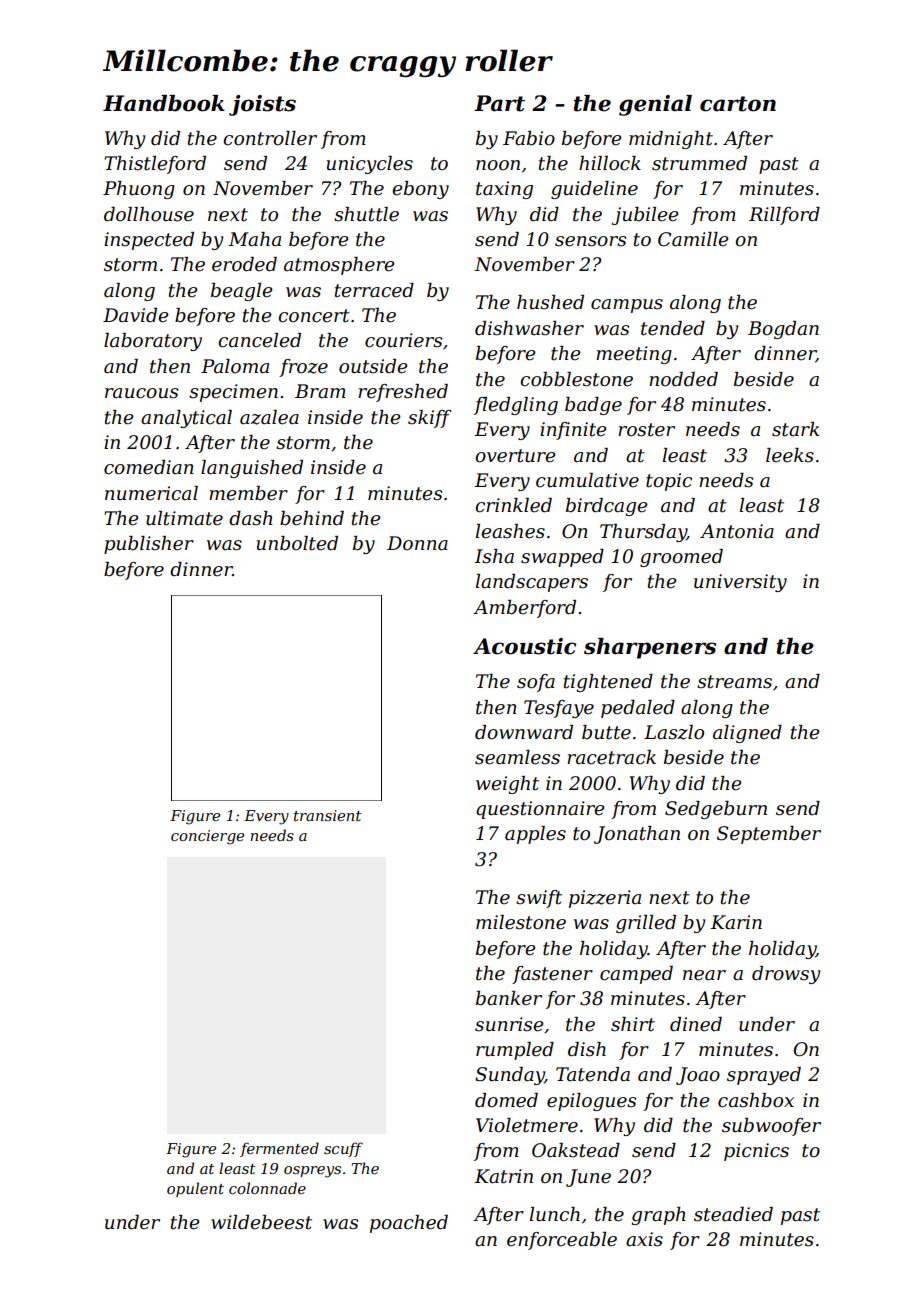 The height and width of the image is (1308, 924). What do you see at coordinates (633, 1024) in the image?
I see `shirt` at bounding box center [633, 1024].
